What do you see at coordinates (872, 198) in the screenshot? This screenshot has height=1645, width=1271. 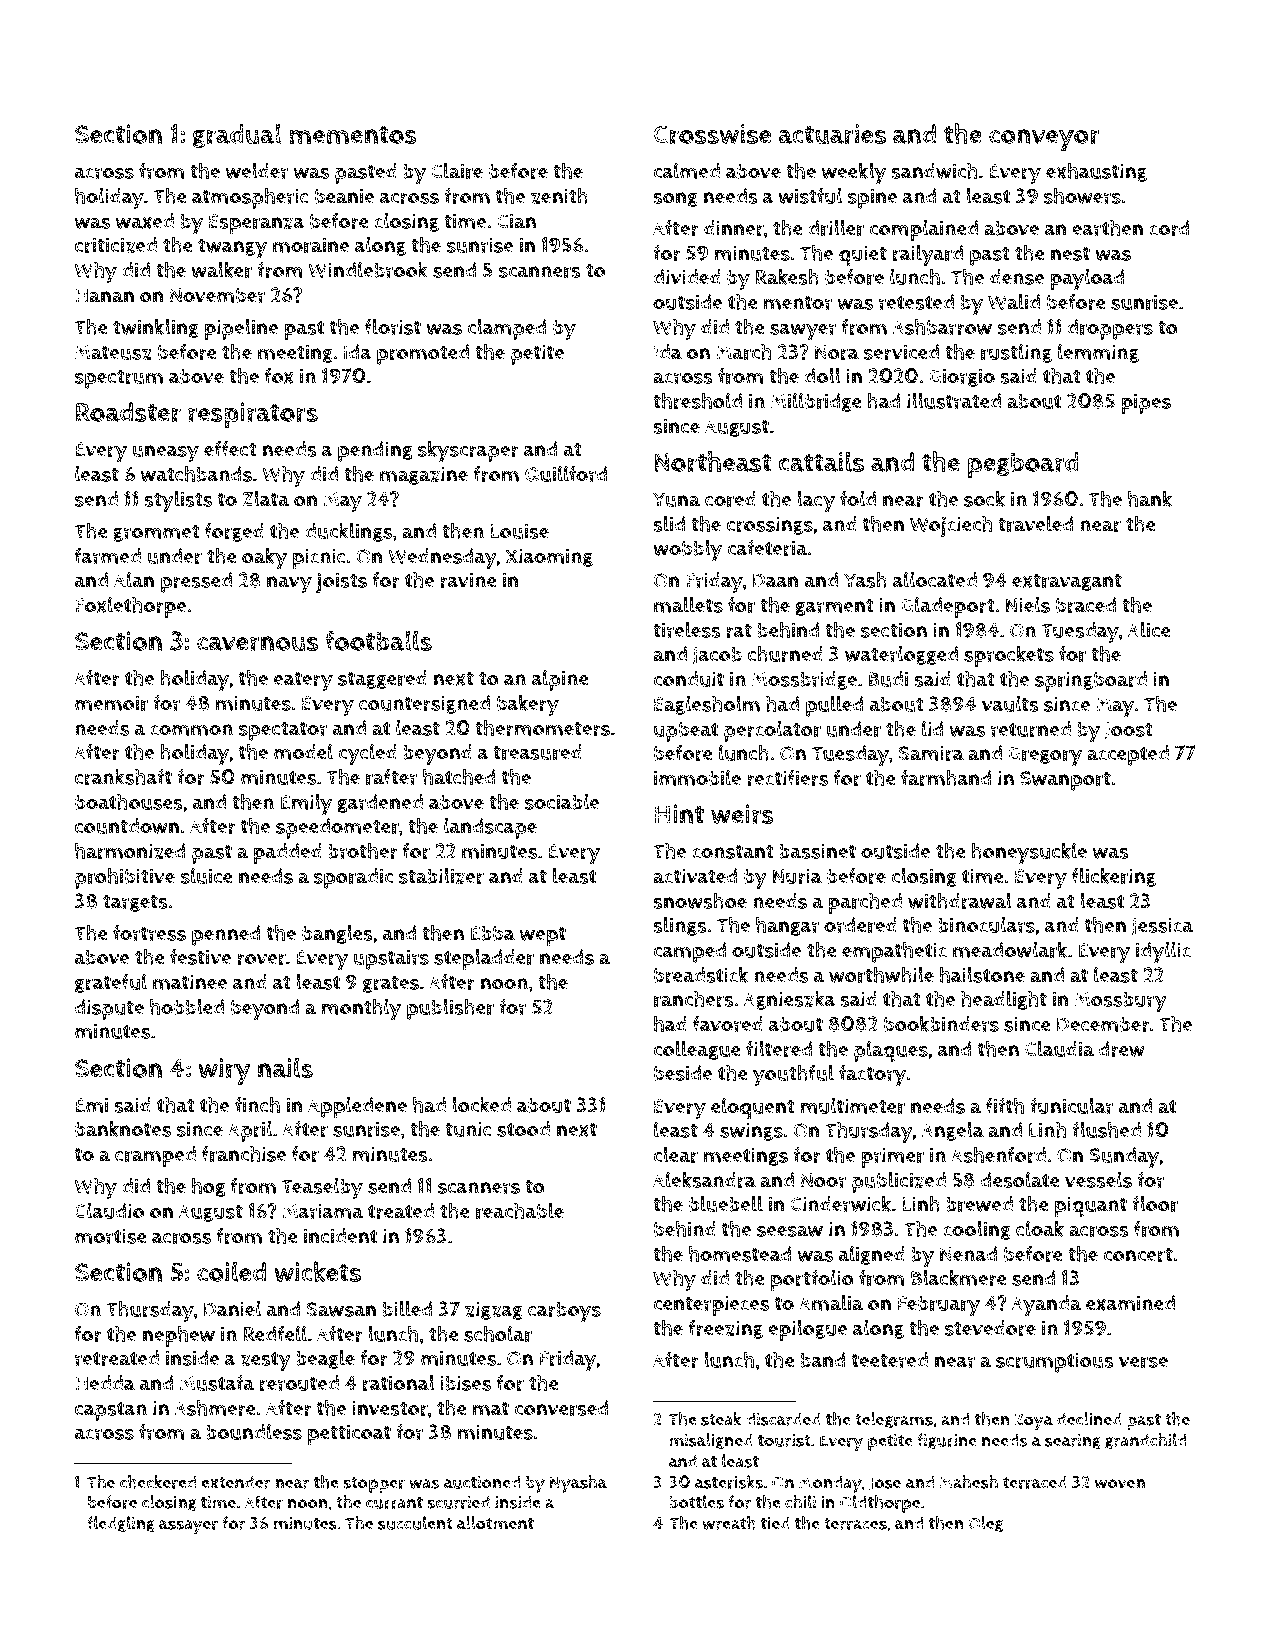 I see `spine` at bounding box center [872, 198].
